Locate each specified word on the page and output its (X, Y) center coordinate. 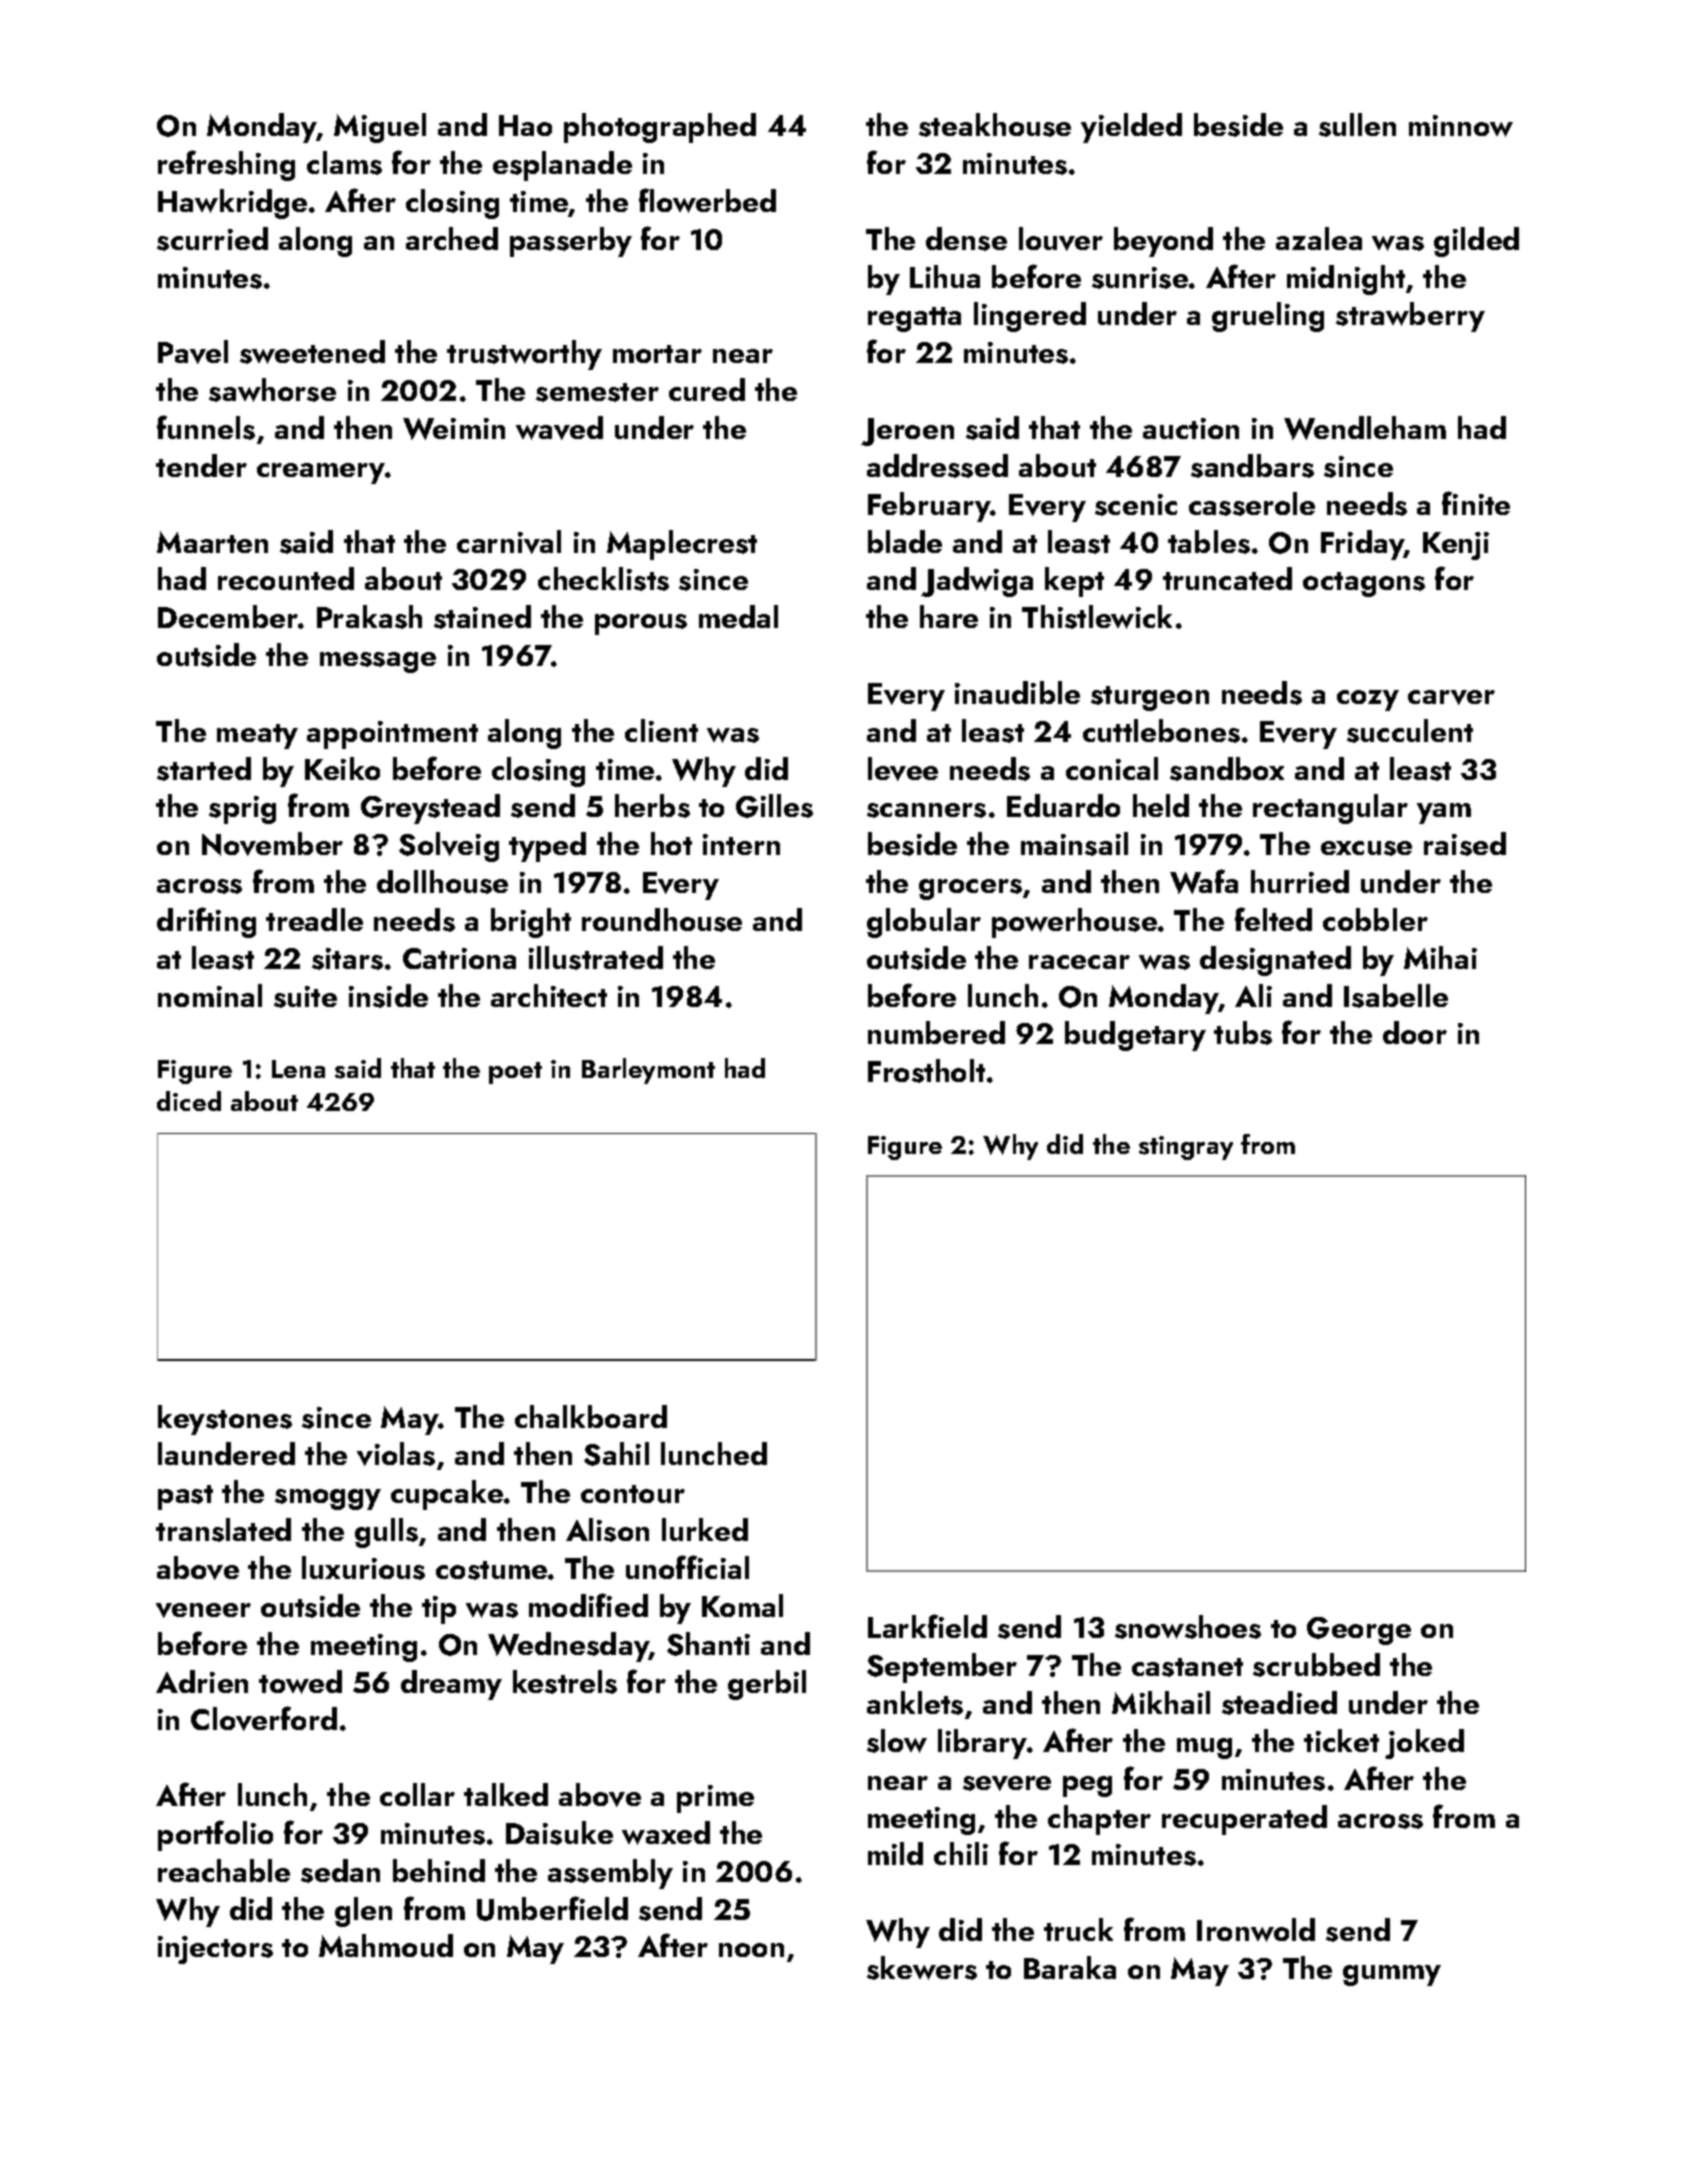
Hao (525, 125)
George (1359, 1631)
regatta (914, 319)
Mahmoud (386, 1945)
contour (633, 1494)
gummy (1392, 1975)
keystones (225, 1420)
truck (1078, 1929)
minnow (1461, 126)
